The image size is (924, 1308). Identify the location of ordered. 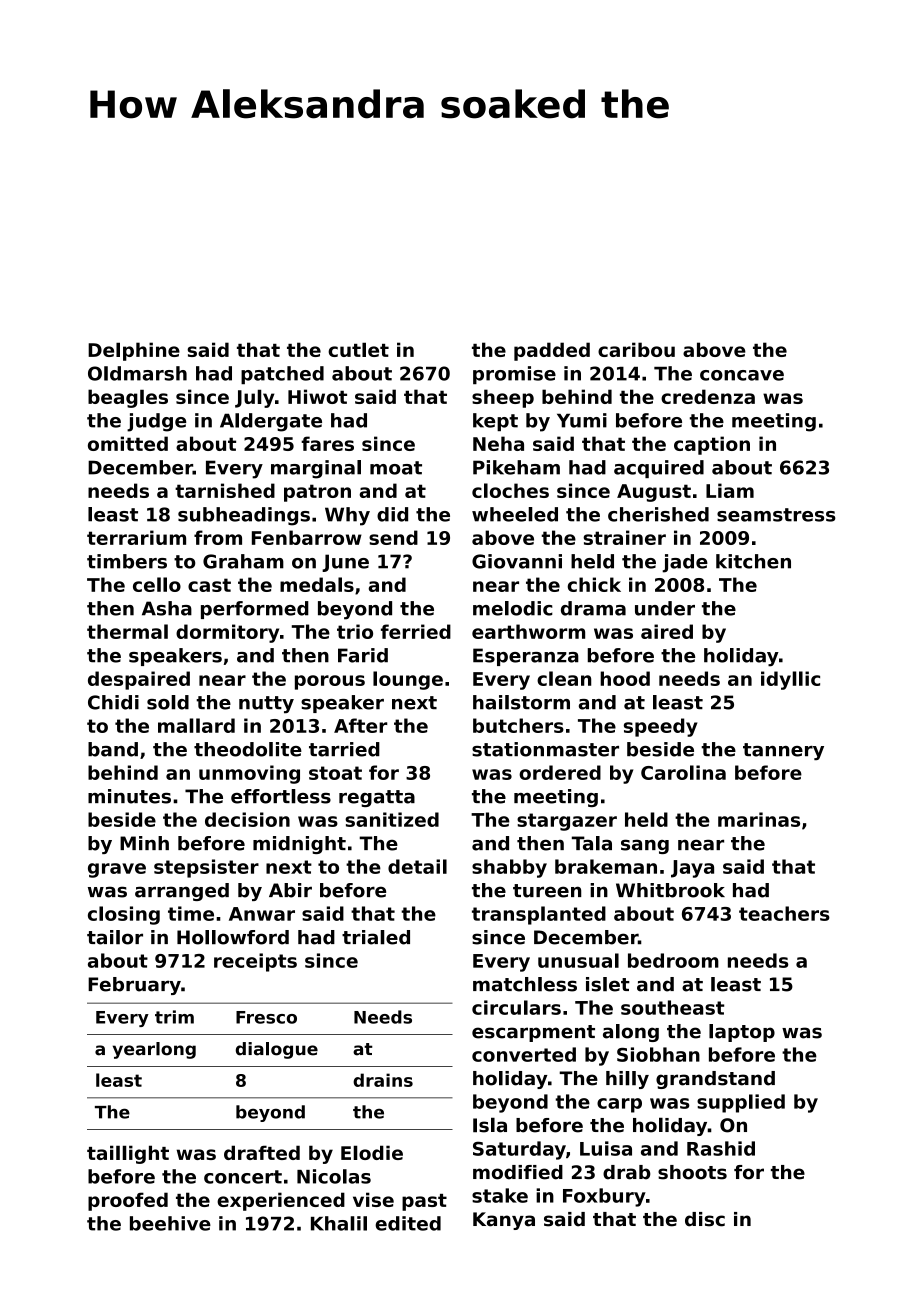
(560, 772).
